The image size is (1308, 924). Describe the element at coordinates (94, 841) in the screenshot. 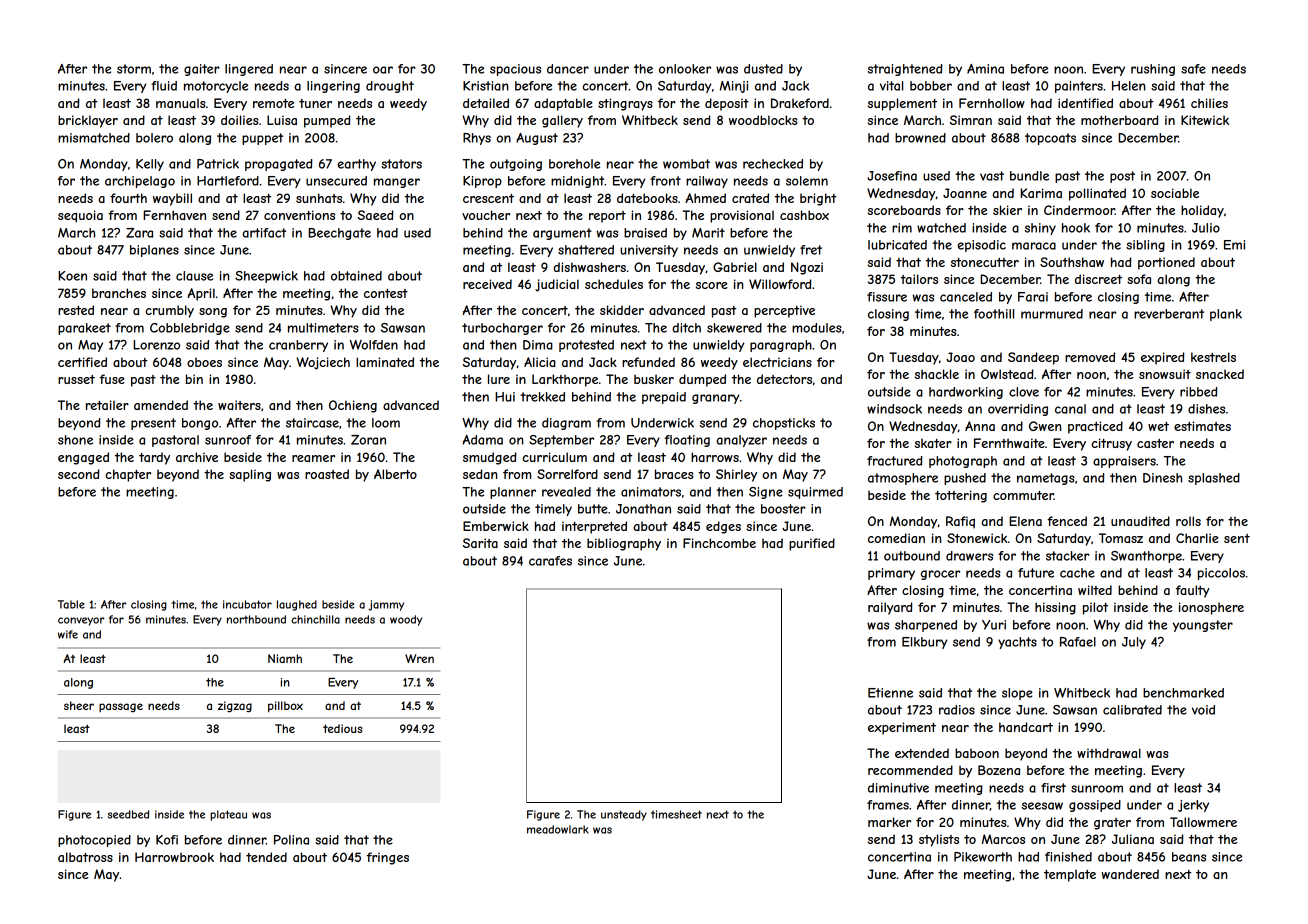

I see `photocopied` at that location.
